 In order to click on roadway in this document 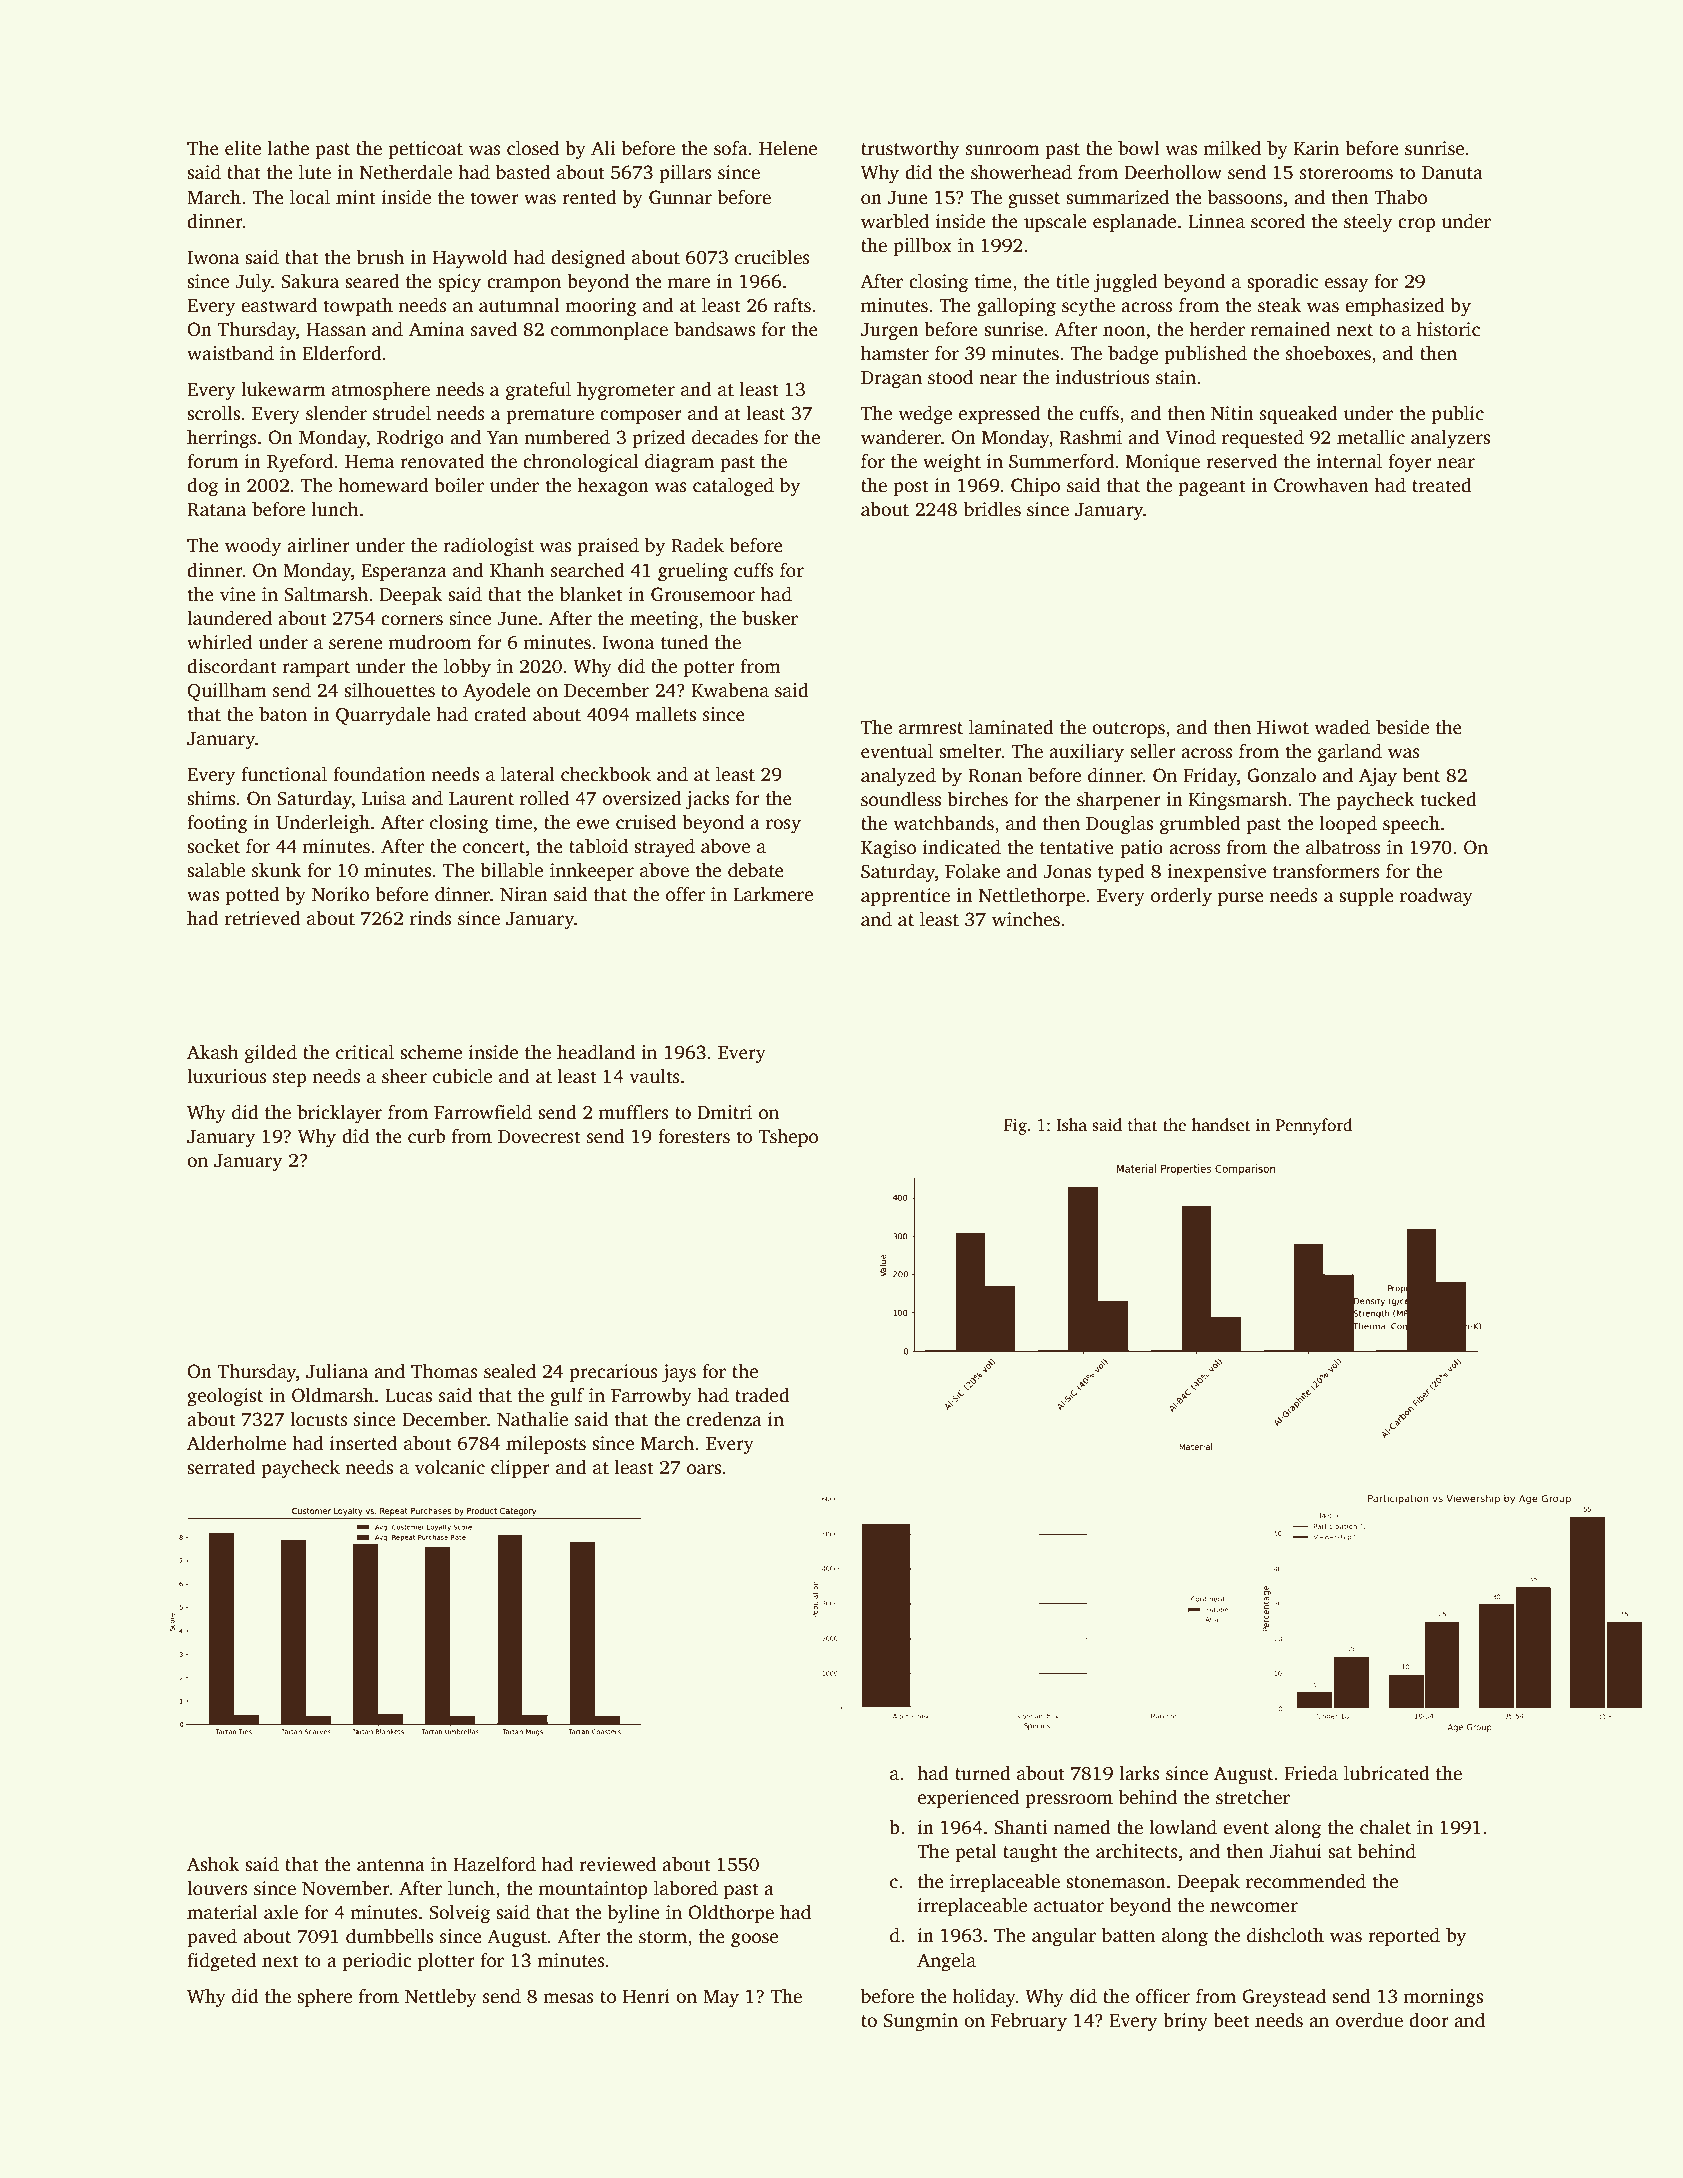, I will do `click(1436, 897)`.
